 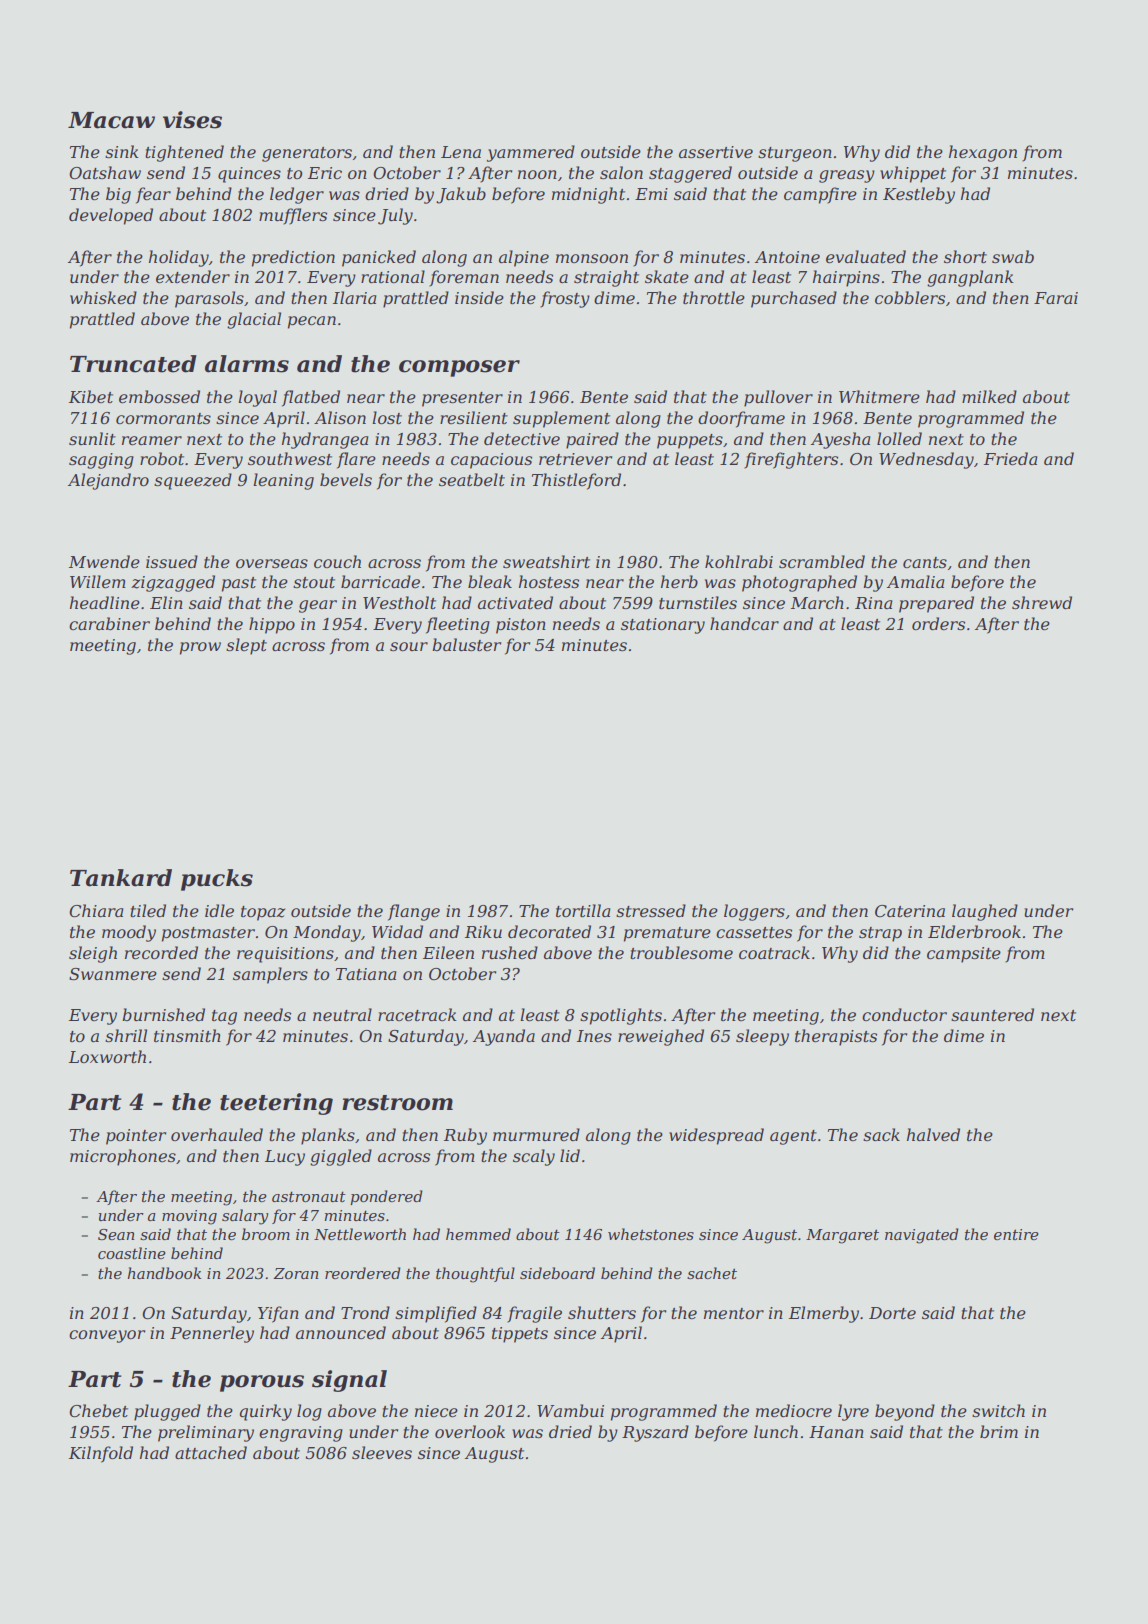 What do you see at coordinates (983, 153) in the page?
I see `hexagon` at bounding box center [983, 153].
